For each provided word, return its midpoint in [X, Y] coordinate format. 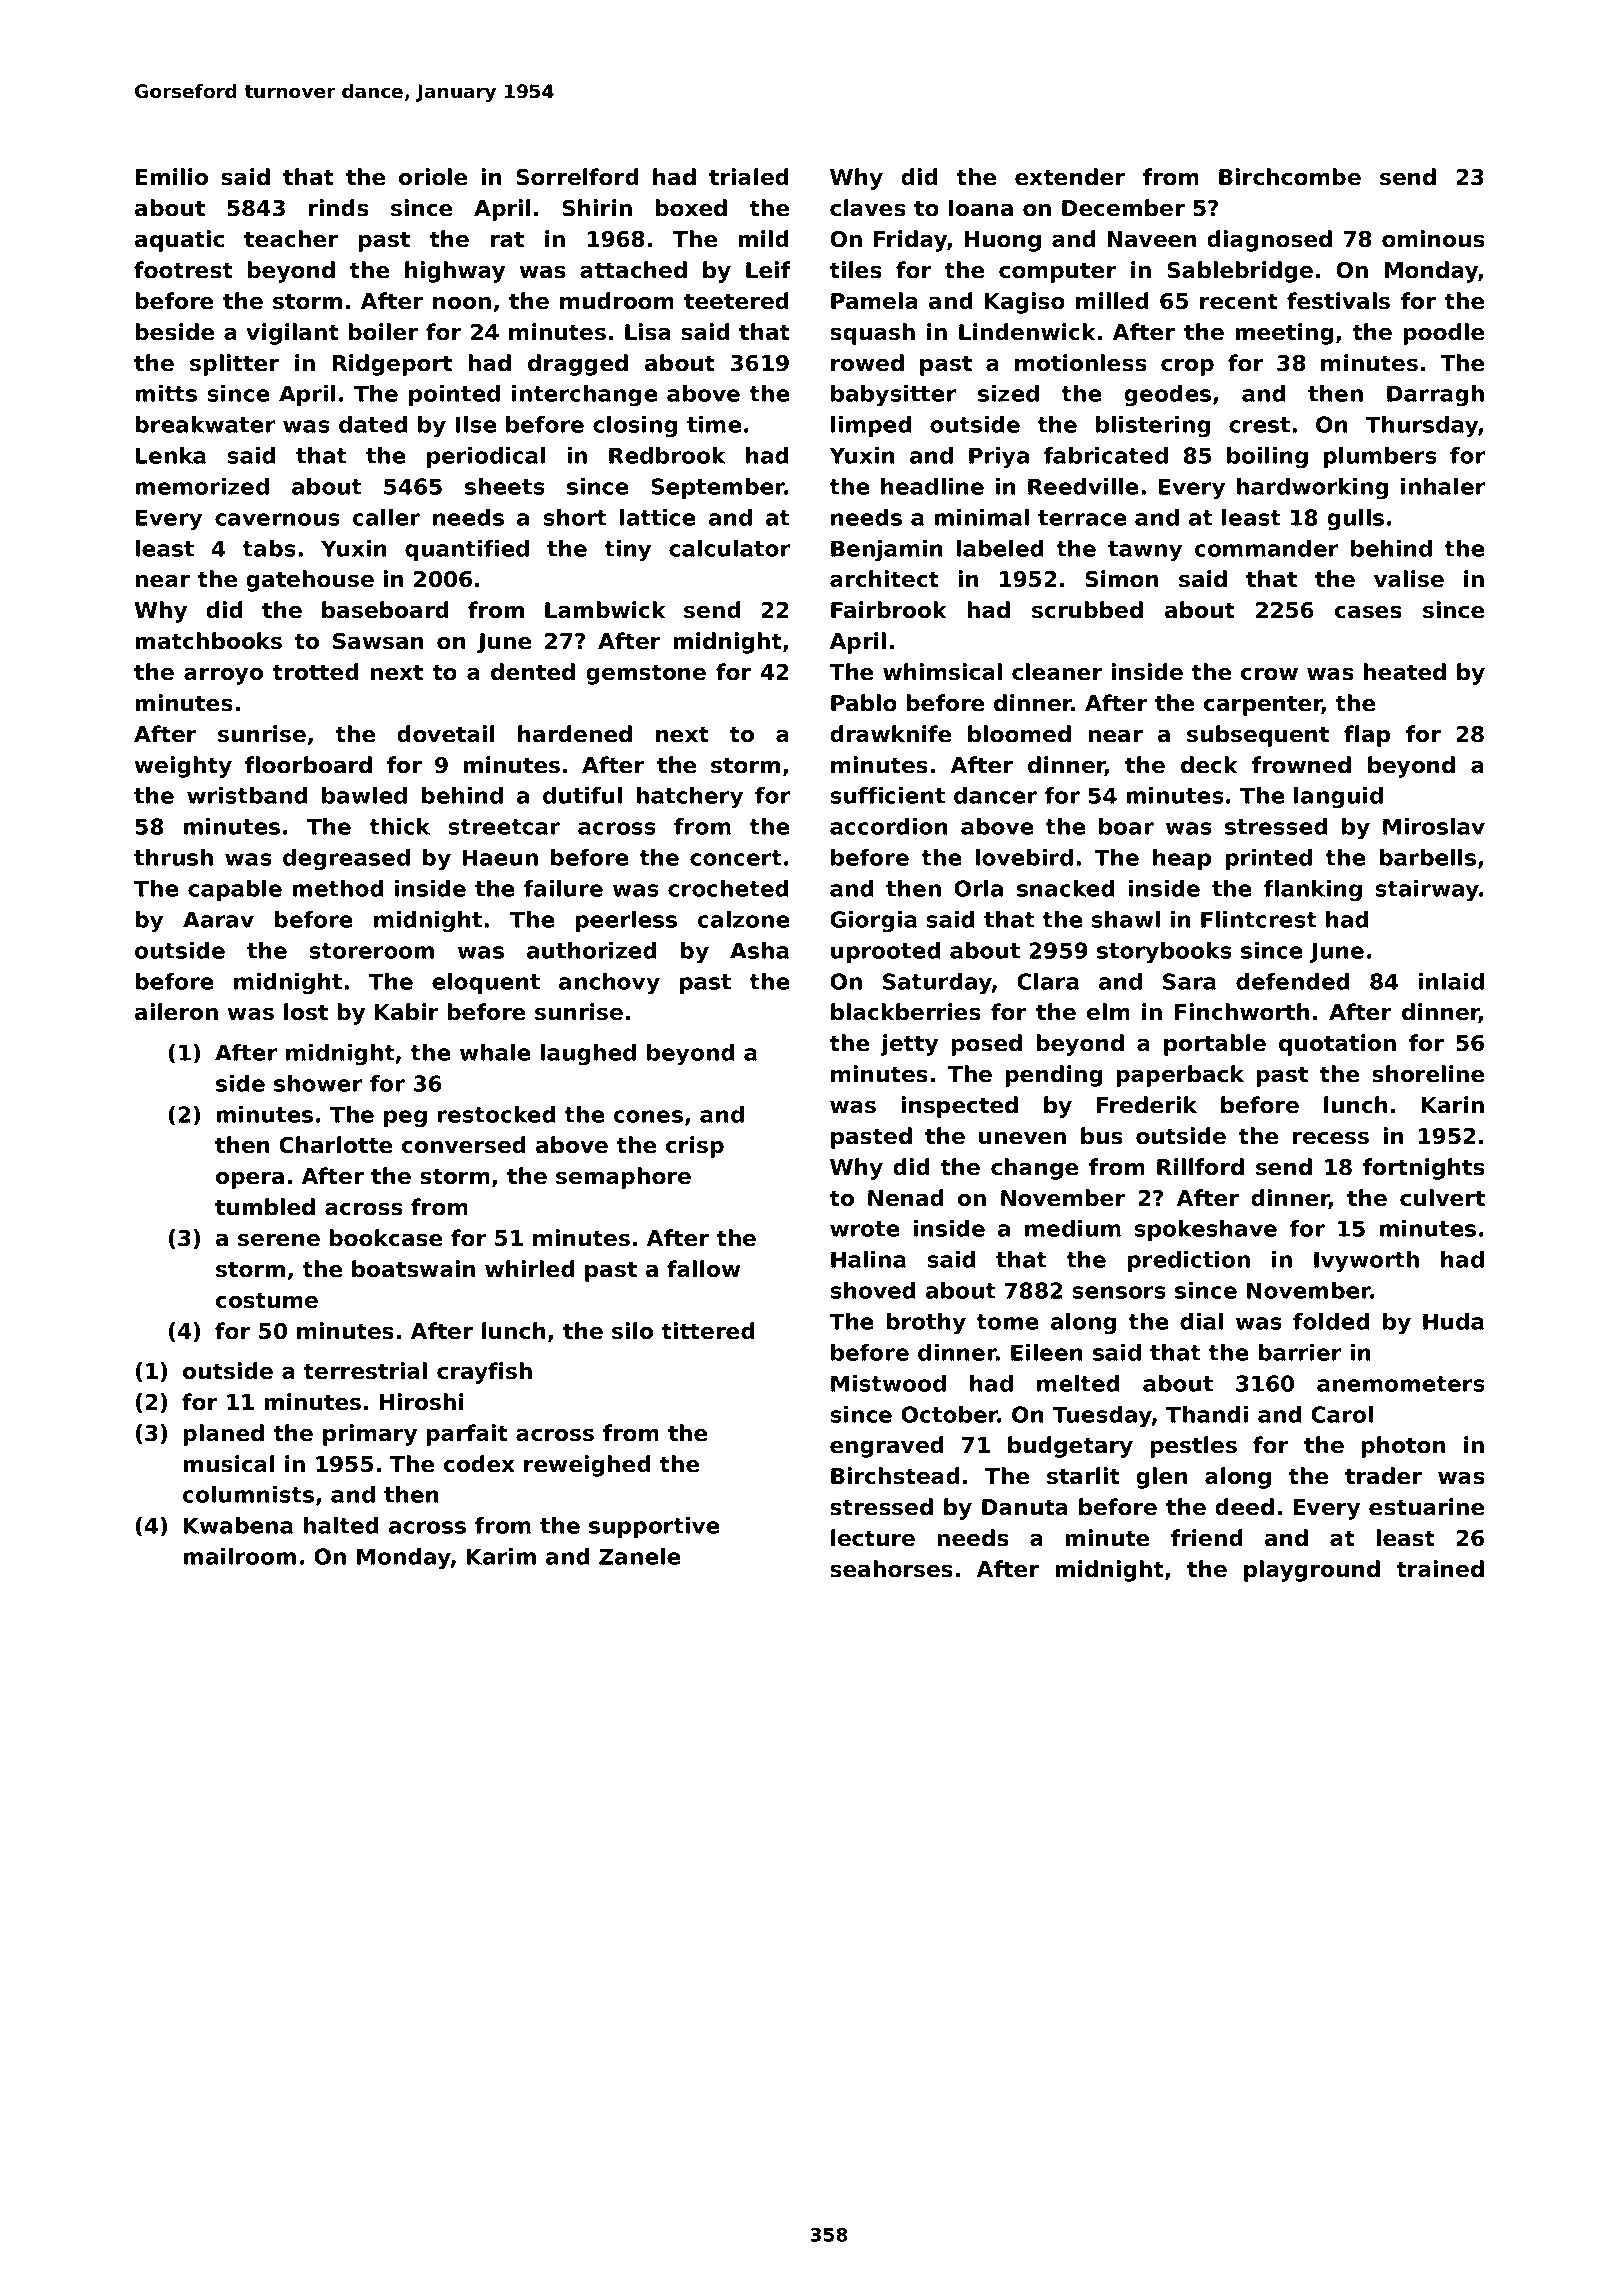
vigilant [292, 334]
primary [370, 1435]
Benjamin [887, 550]
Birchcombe [1290, 177]
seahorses [891, 1569]
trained [1440, 1569]
